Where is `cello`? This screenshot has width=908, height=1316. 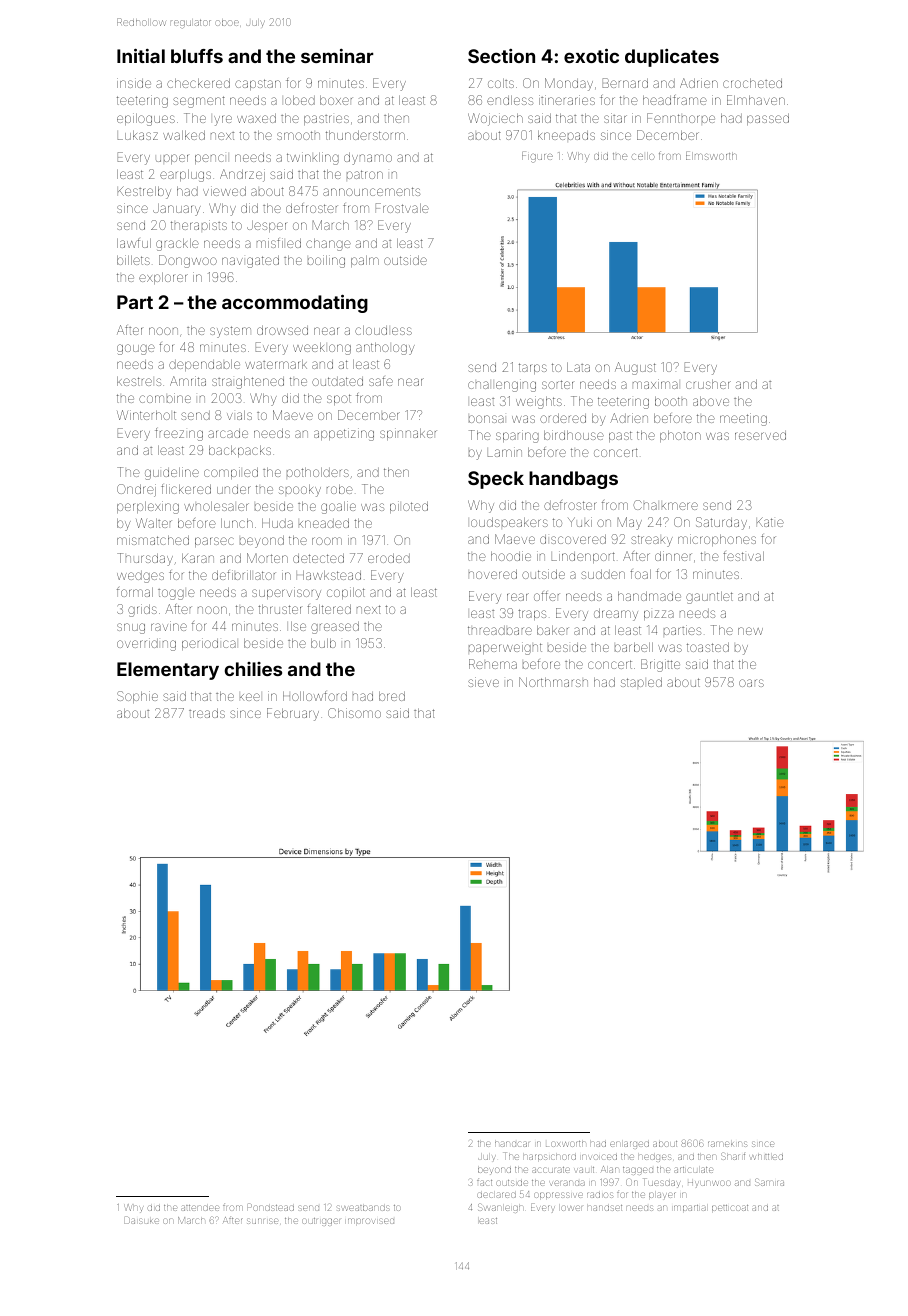 cello is located at coordinates (643, 156).
